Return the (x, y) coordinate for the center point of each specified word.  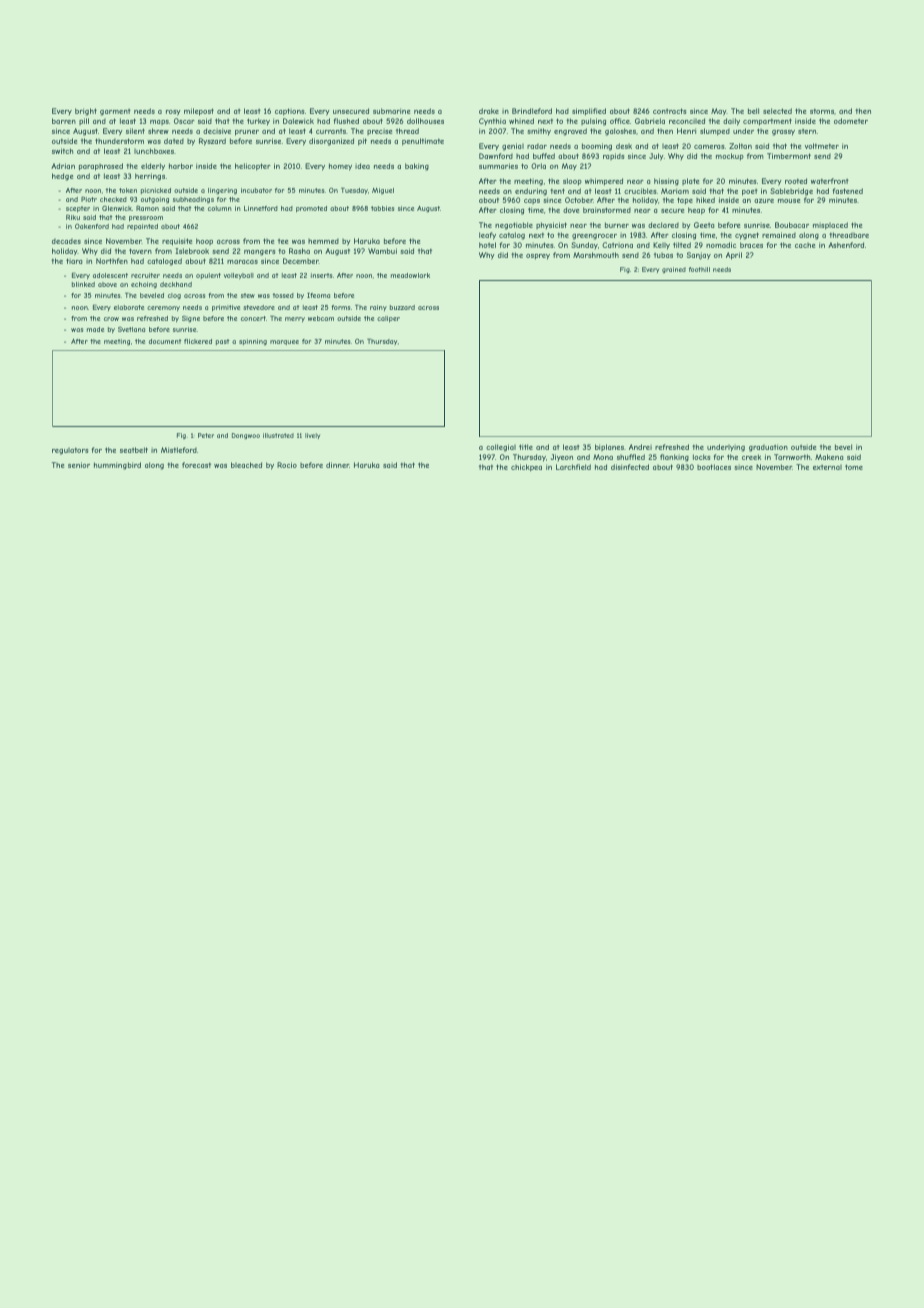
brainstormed (607, 210)
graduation (768, 448)
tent (557, 191)
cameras (709, 147)
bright (86, 112)
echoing (144, 285)
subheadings (193, 200)
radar (537, 146)
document (165, 341)
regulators (70, 451)
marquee (284, 342)
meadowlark (410, 275)
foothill (699, 269)
